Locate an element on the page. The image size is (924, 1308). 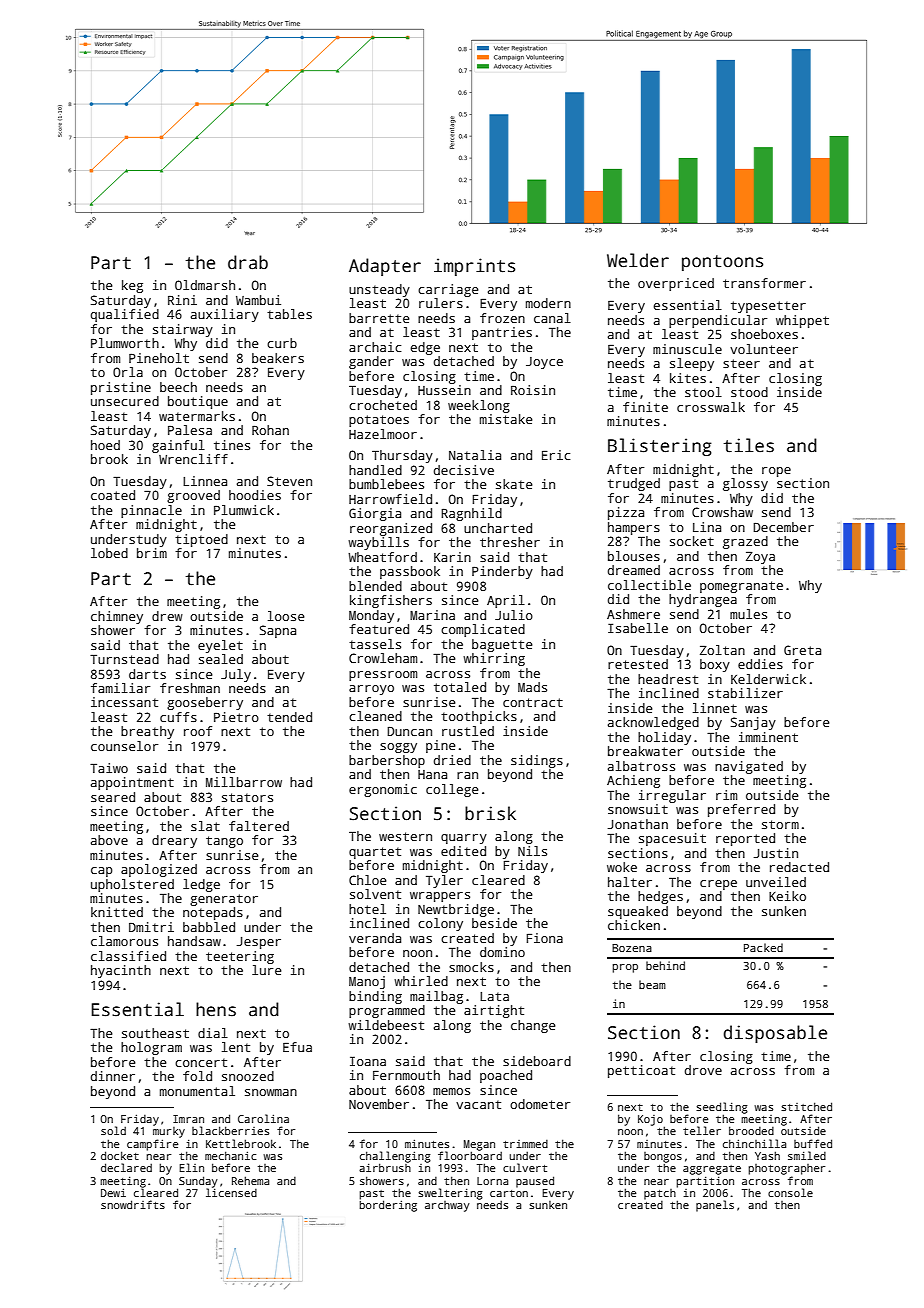
rustled is located at coordinates (468, 731).
